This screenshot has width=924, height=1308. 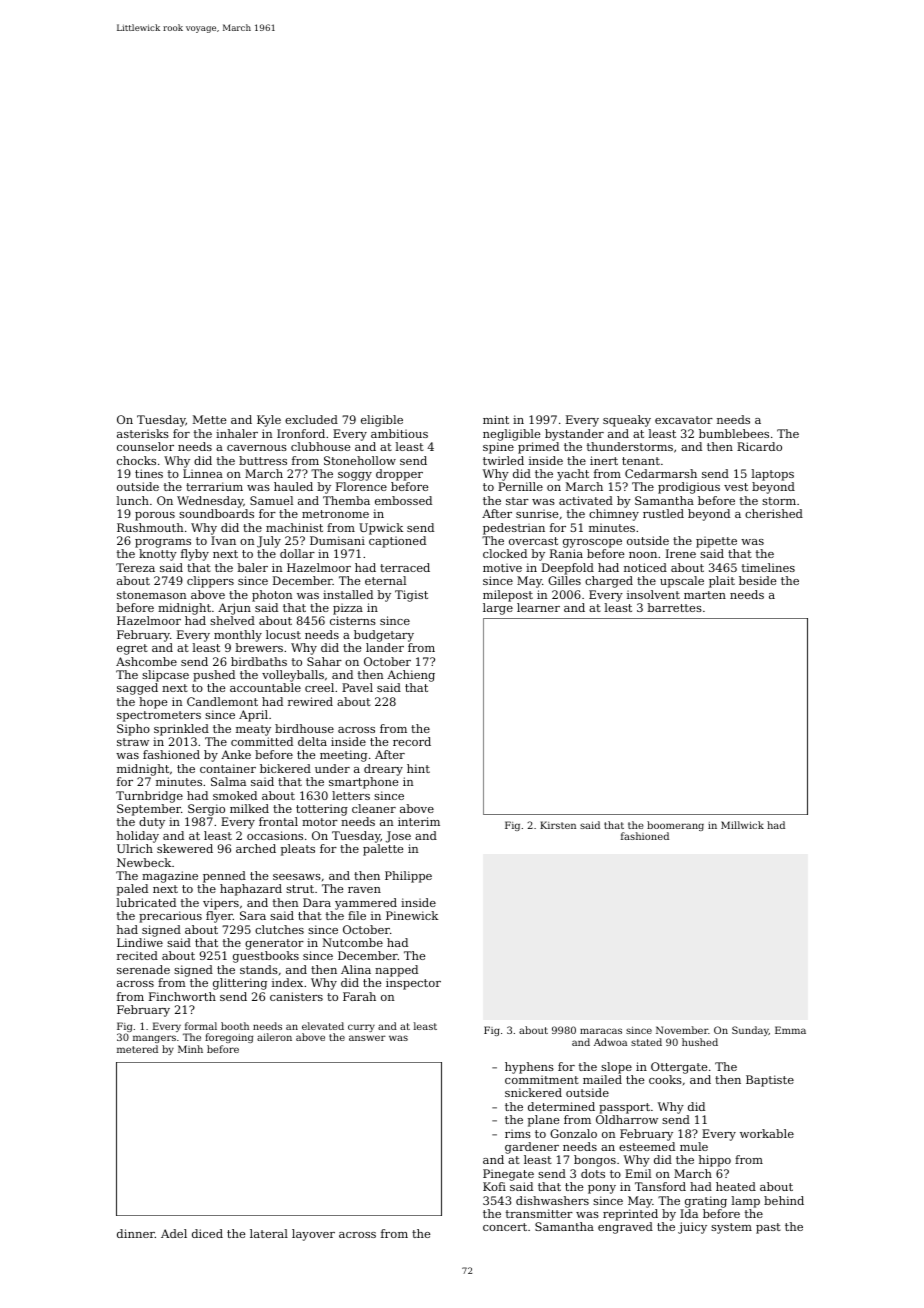 I want to click on boomerang, so click(x=675, y=826).
